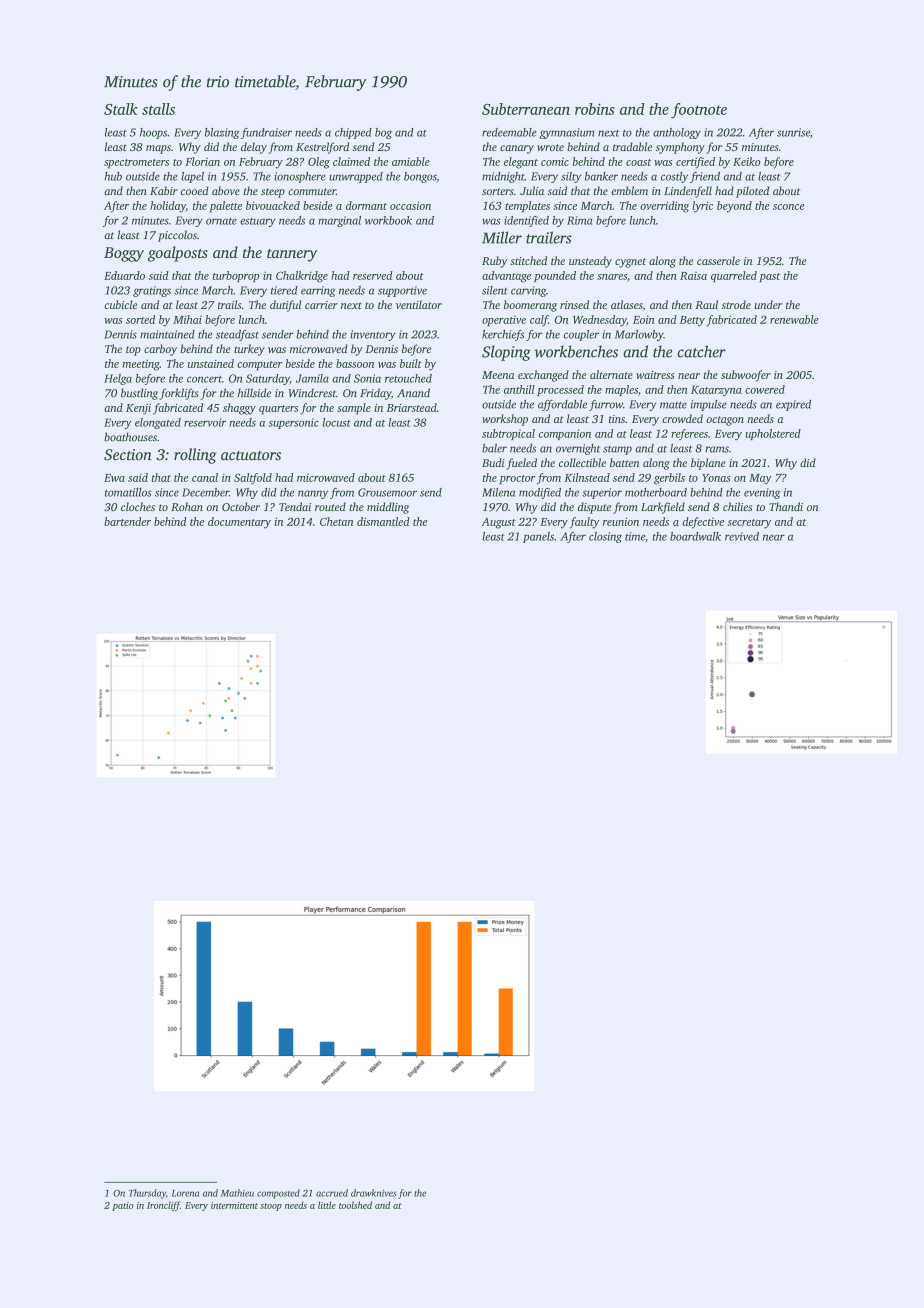  Describe the element at coordinates (185, 1193) in the screenshot. I see `Lorena` at that location.
